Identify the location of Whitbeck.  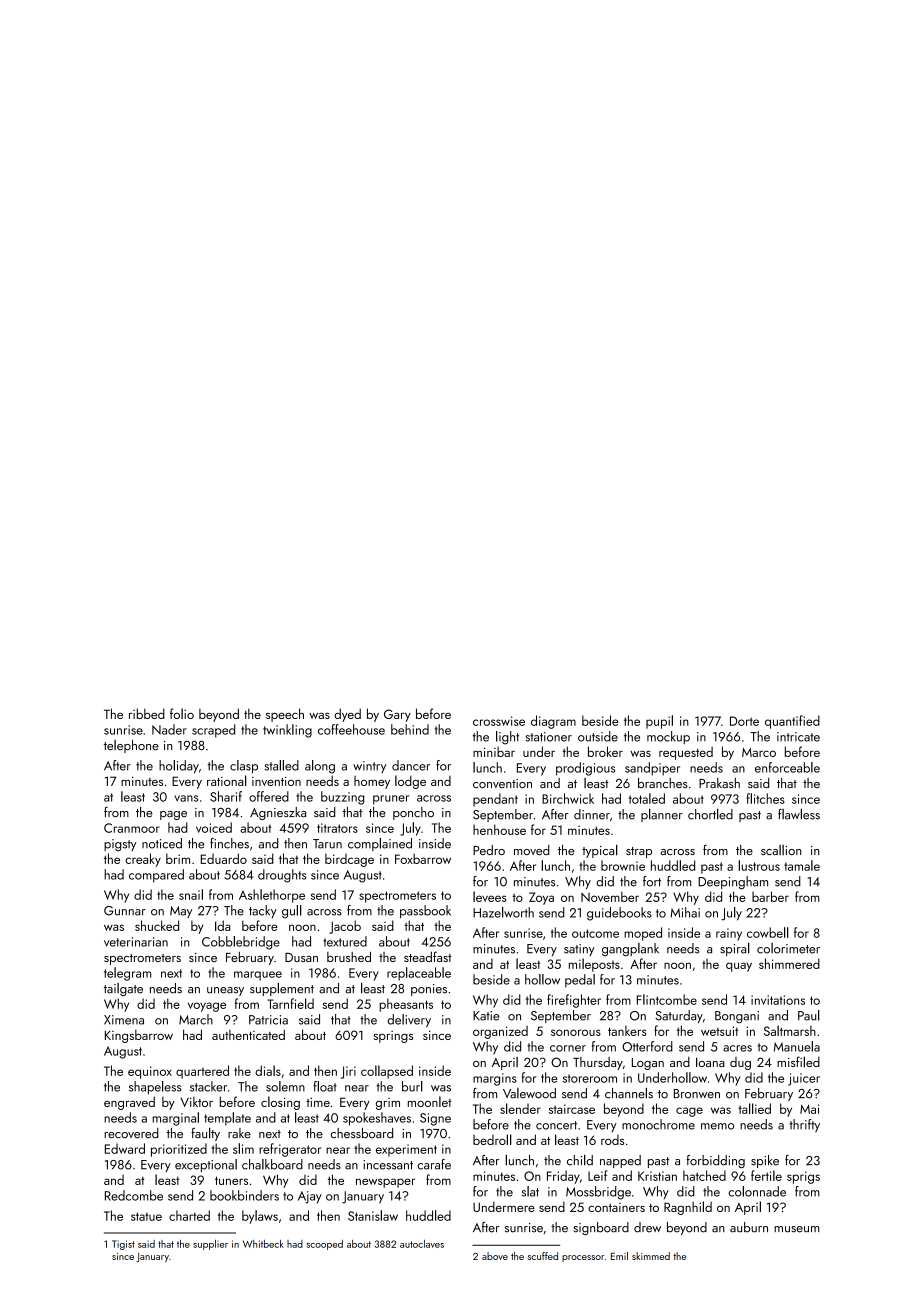
(263, 1244).
